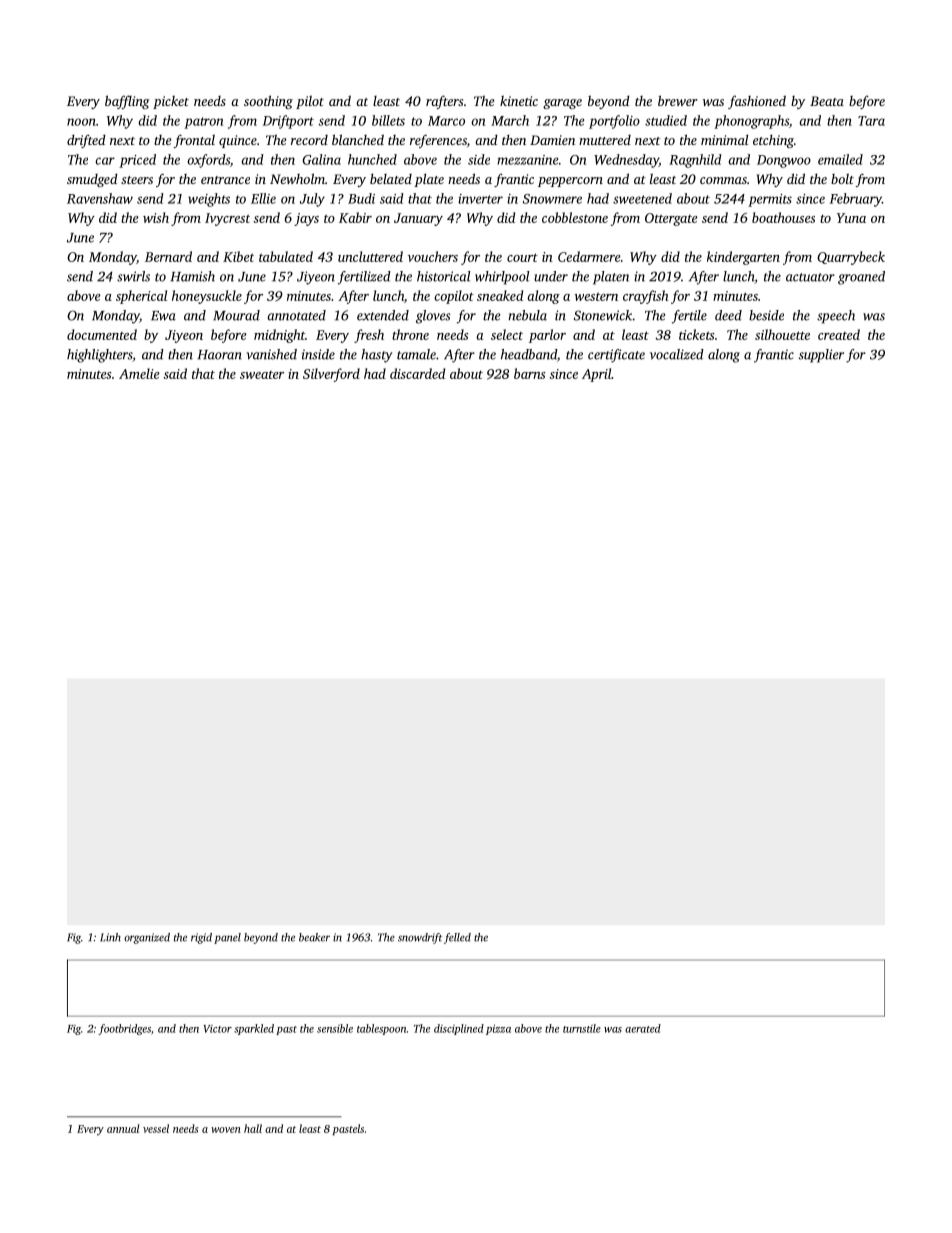  I want to click on soothing, so click(268, 102).
